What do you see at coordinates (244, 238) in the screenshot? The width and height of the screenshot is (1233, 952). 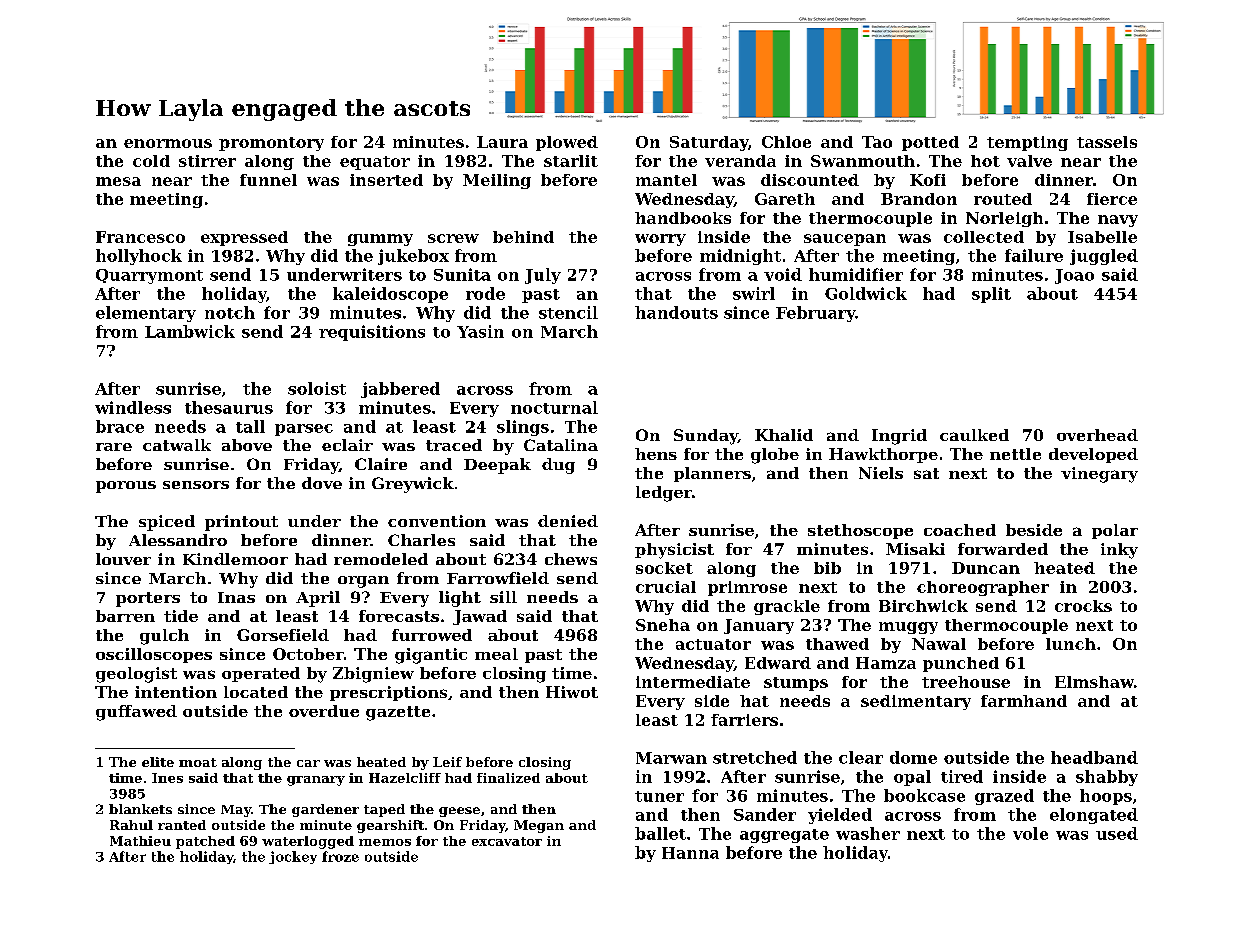 I see `expressed` at bounding box center [244, 238].
